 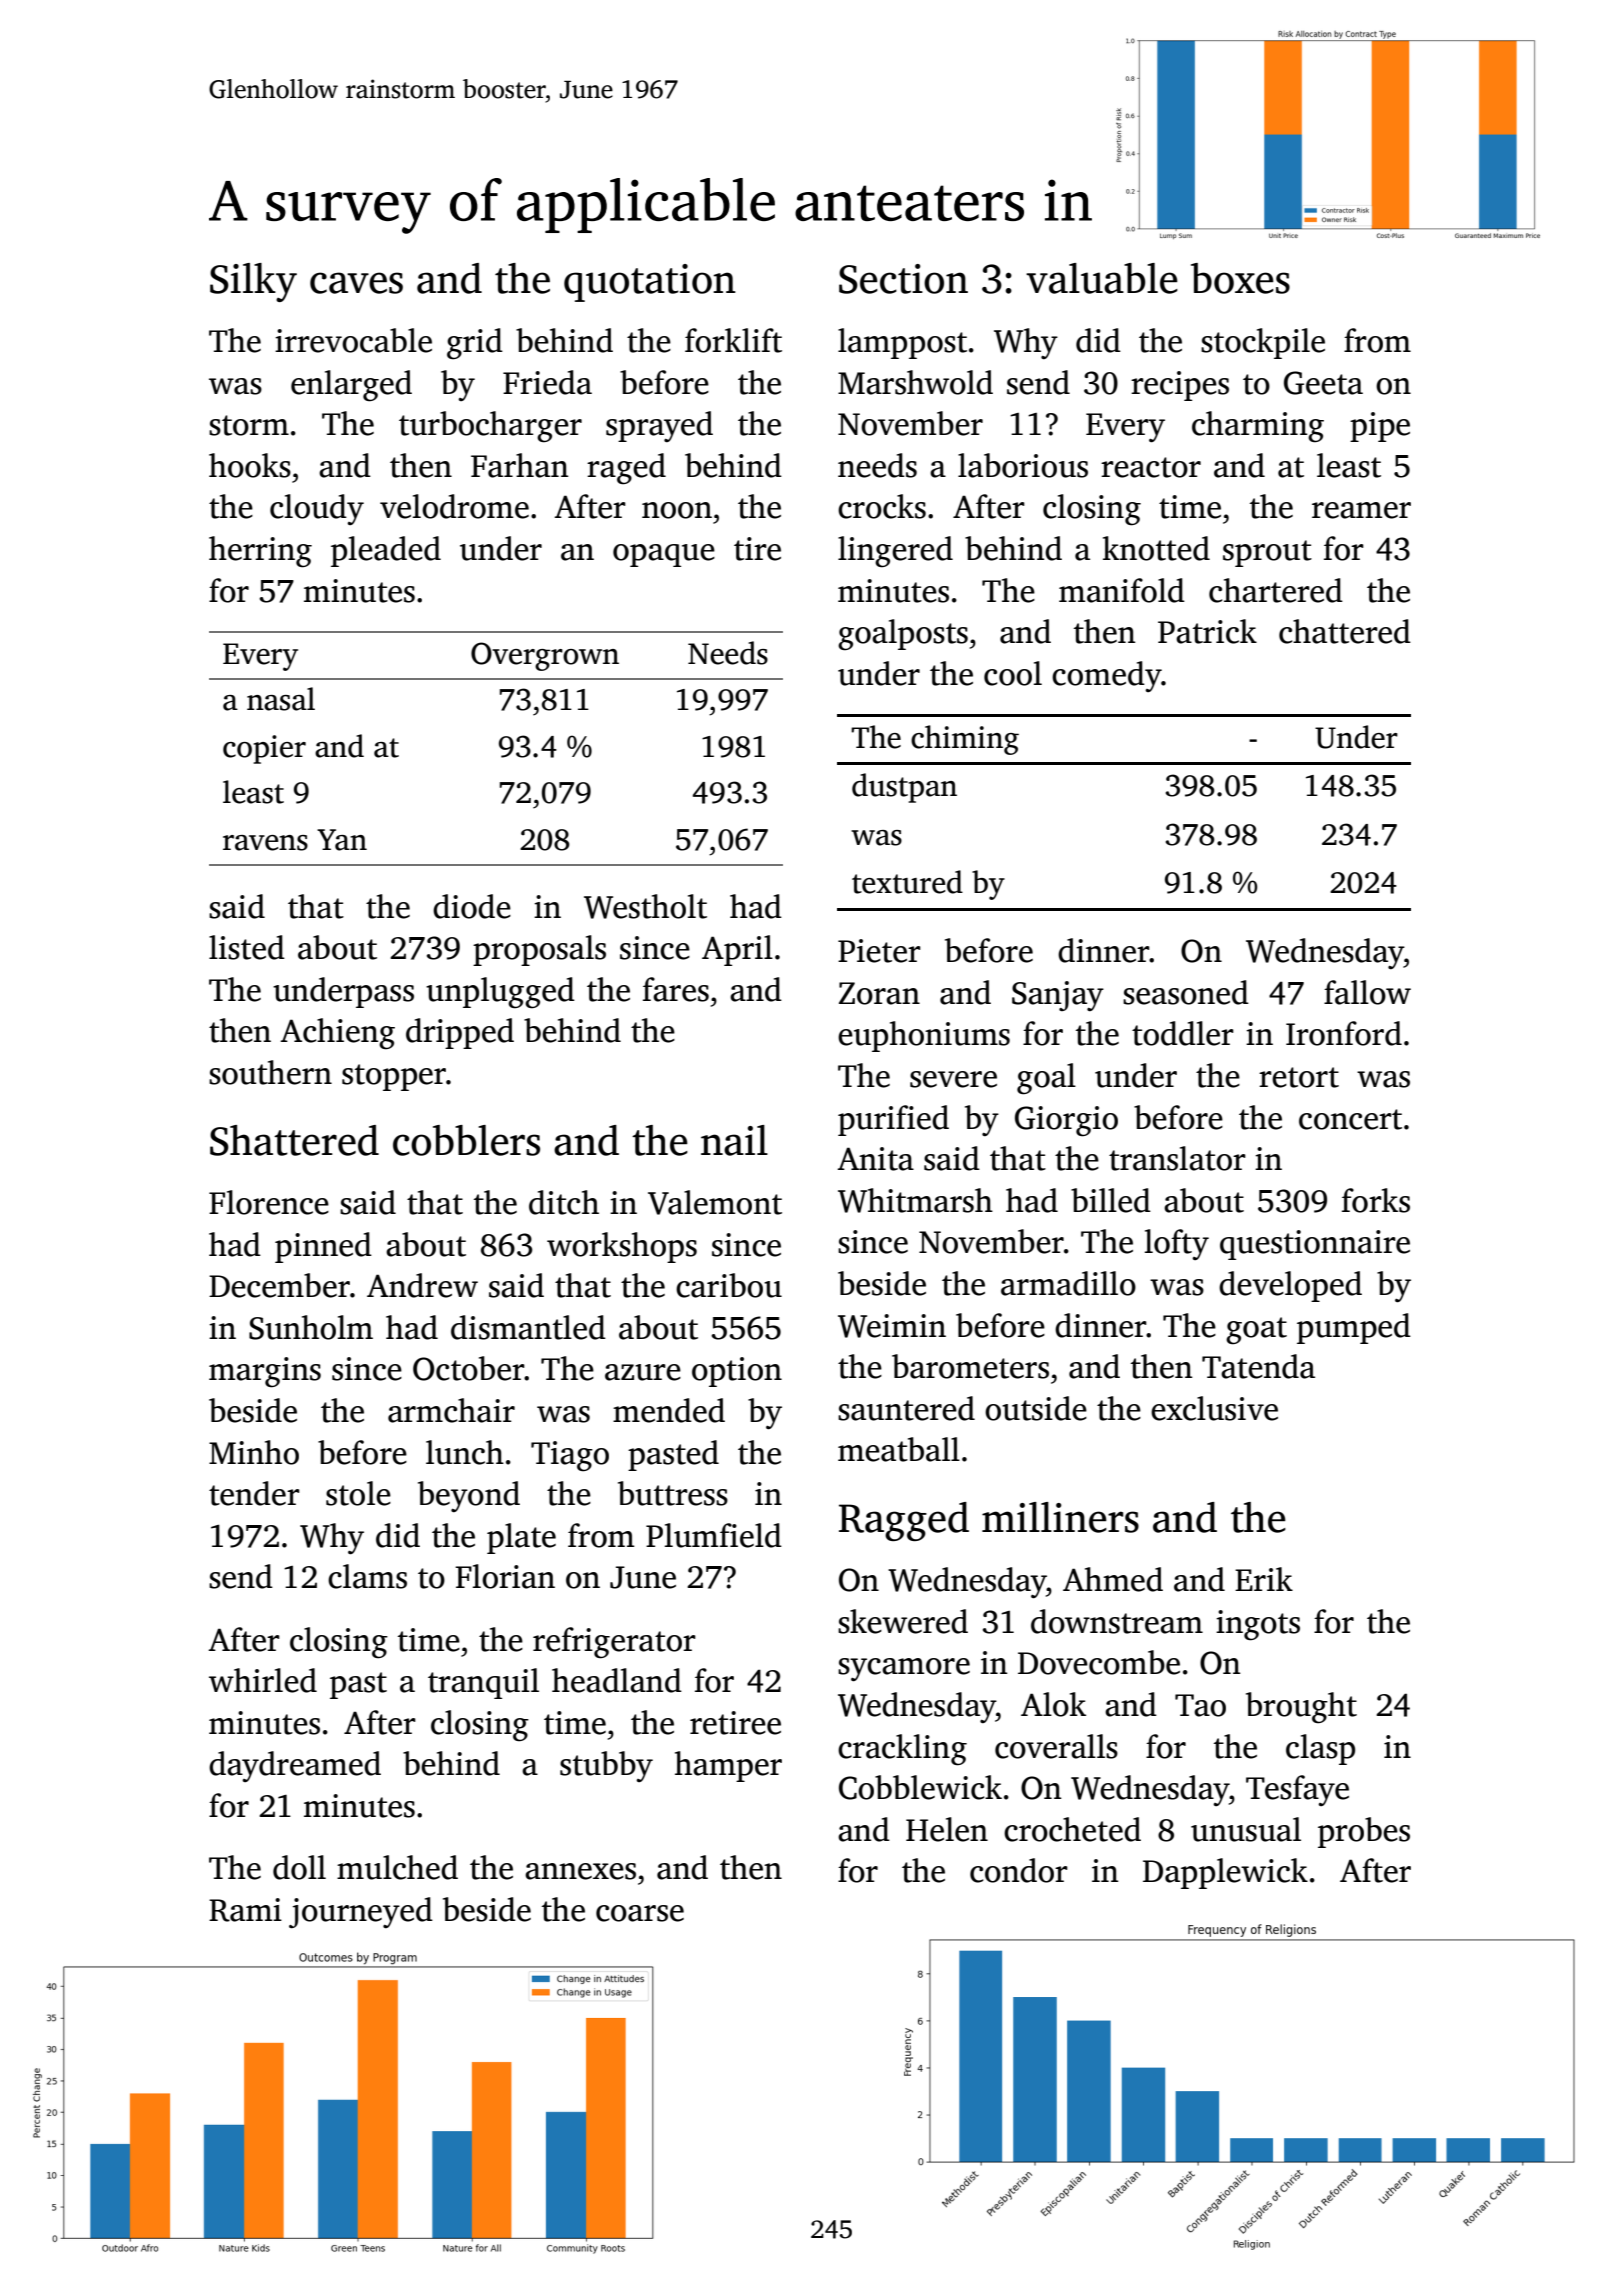 What do you see at coordinates (1256, 1331) in the screenshot?
I see `goat` at bounding box center [1256, 1331].
